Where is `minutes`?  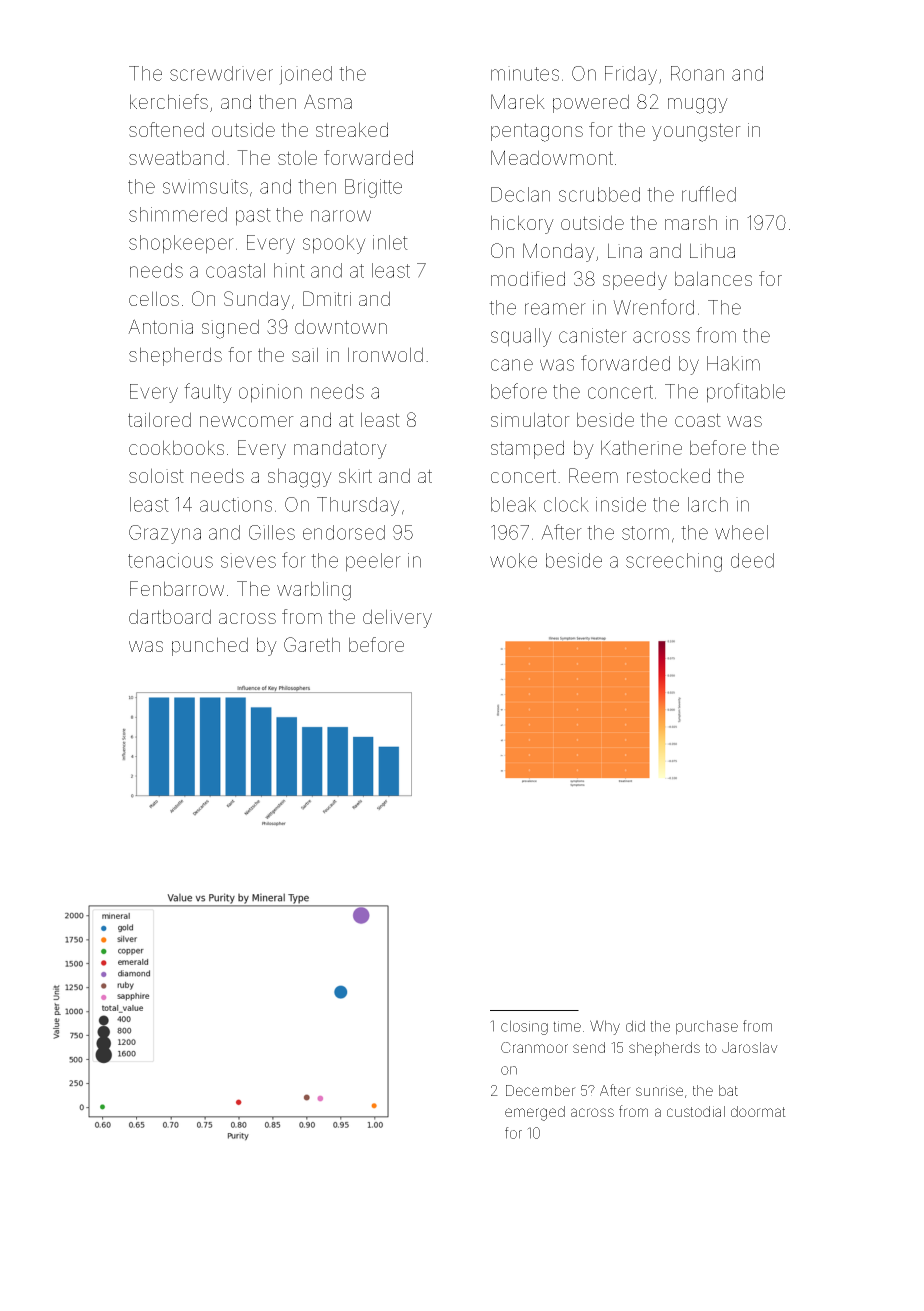 minutes is located at coordinates (525, 73).
